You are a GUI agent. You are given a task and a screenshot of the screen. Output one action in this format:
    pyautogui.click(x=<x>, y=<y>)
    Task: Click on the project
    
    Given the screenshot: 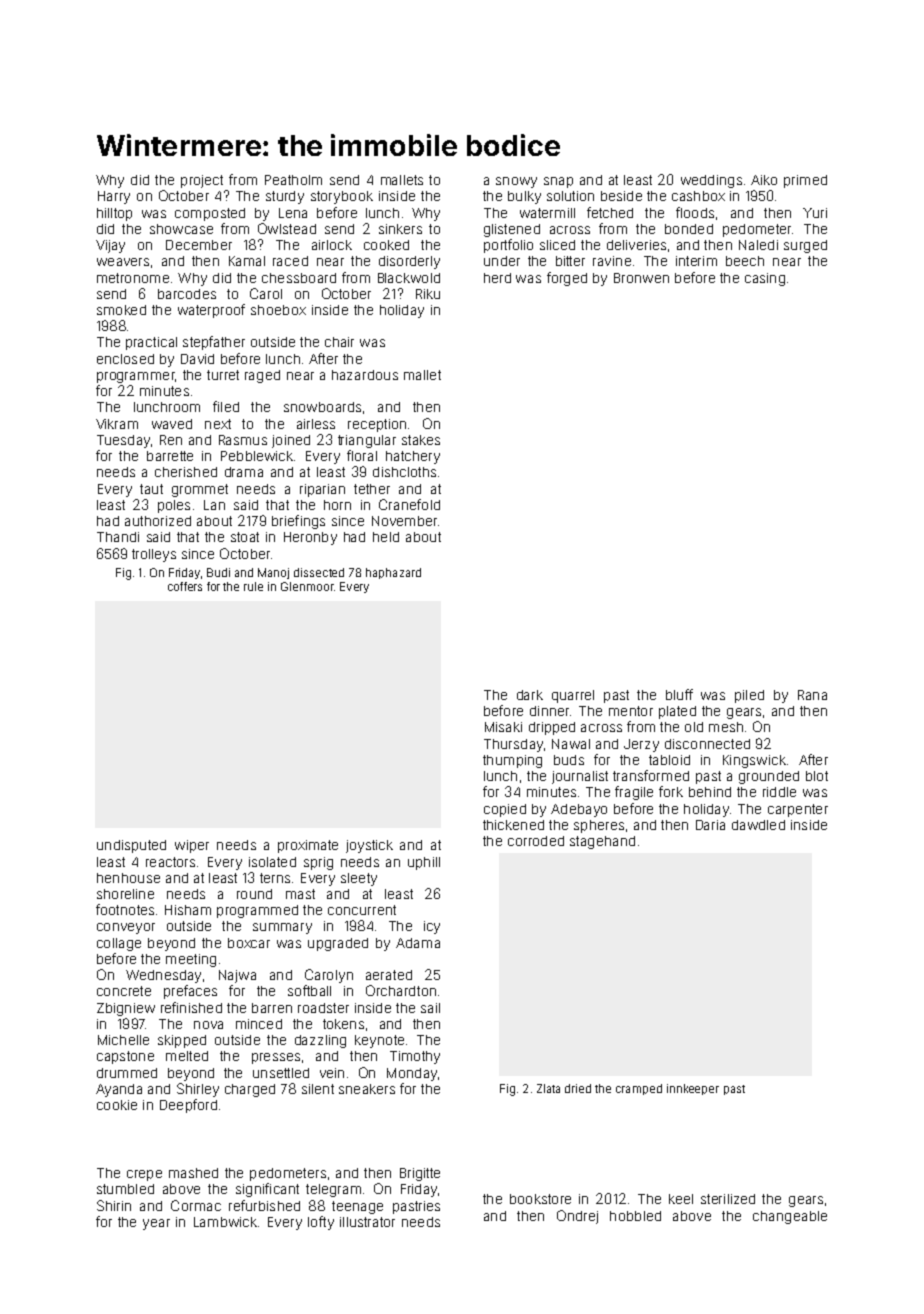 What is the action you would take?
    pyautogui.click(x=202, y=181)
